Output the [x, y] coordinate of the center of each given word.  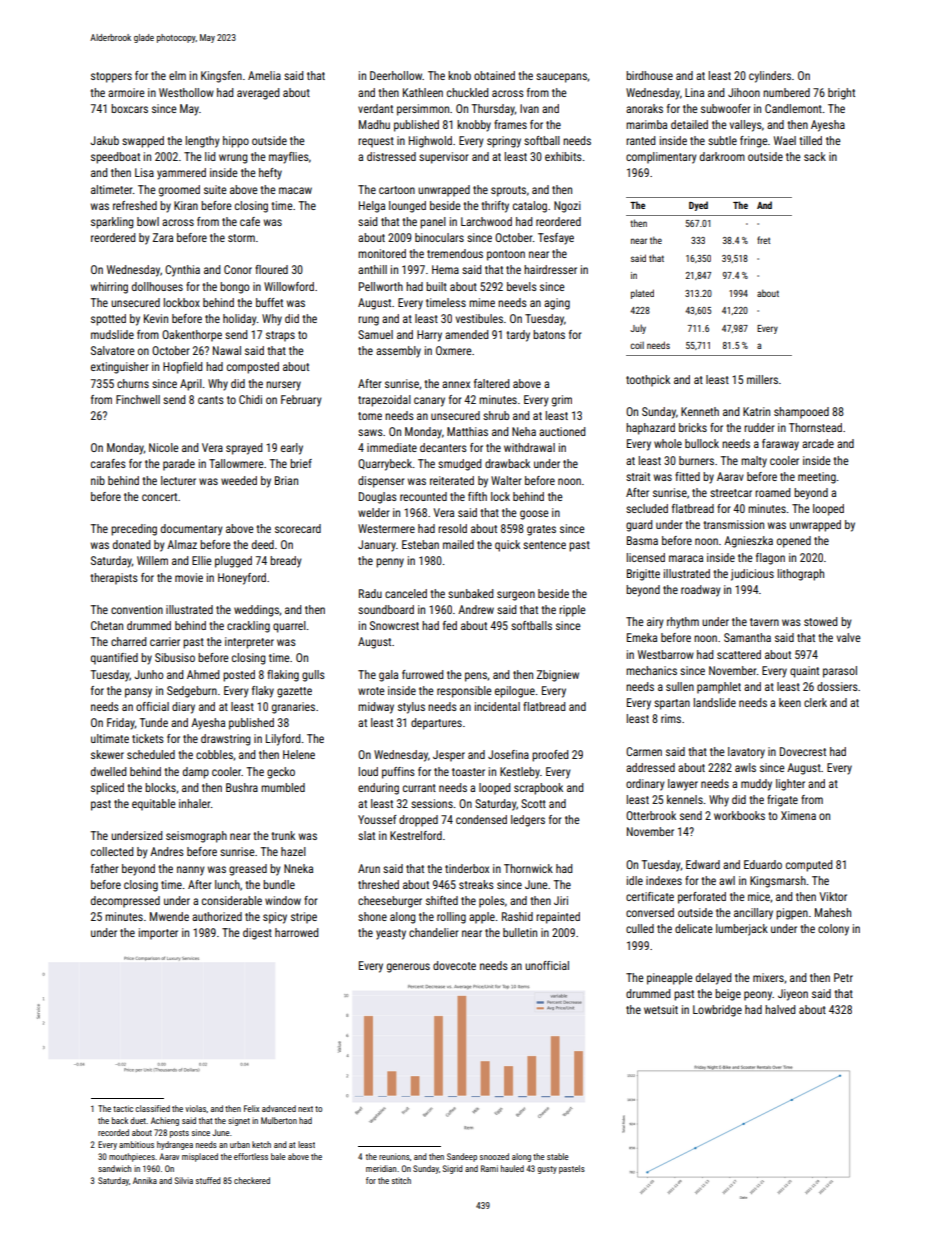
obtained [494, 75]
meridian [381, 1168]
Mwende [169, 916]
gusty [547, 1170]
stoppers [111, 77]
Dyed [698, 206]
